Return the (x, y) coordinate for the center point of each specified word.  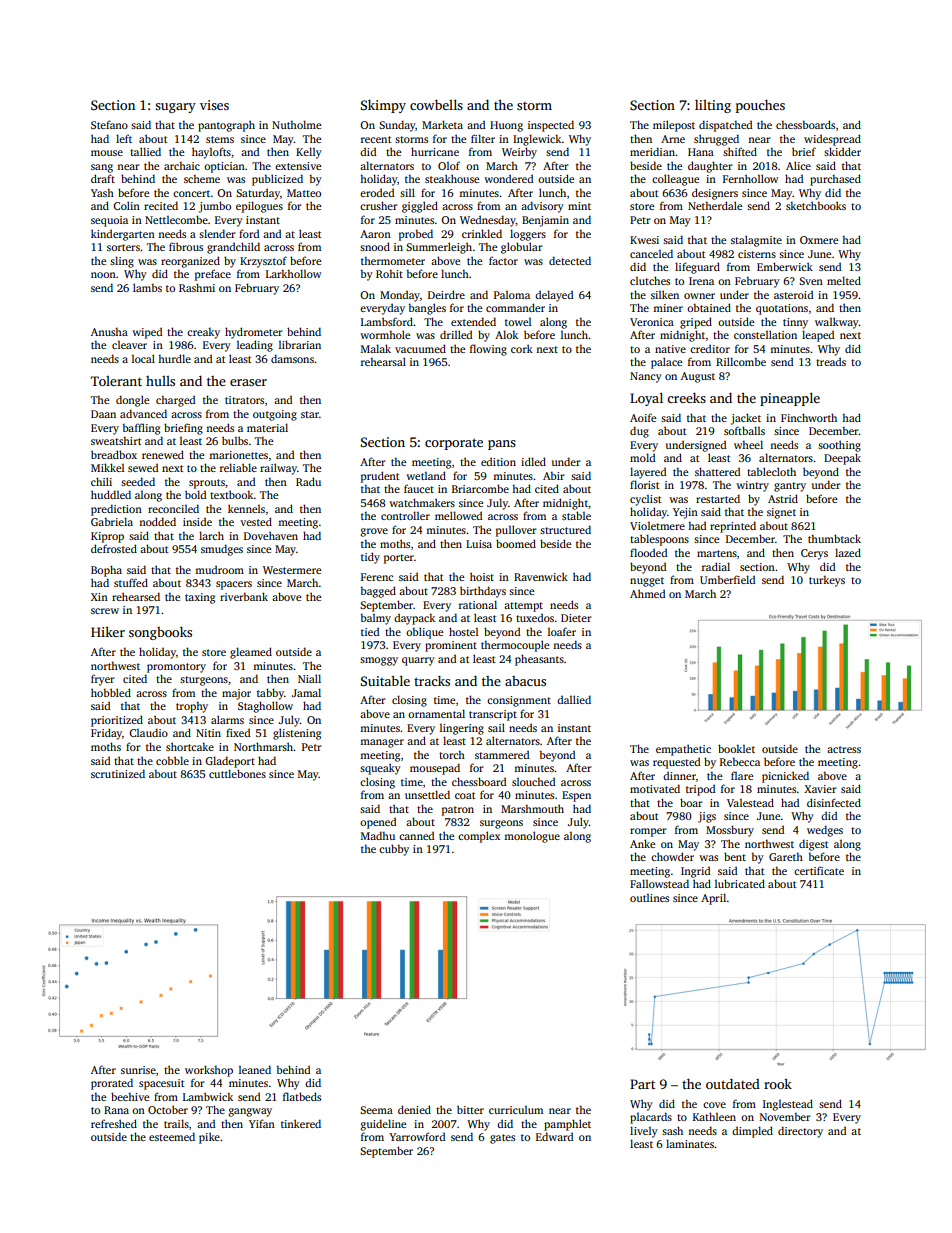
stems (220, 139)
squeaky (380, 769)
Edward (554, 1136)
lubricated (740, 883)
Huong (506, 126)
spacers (234, 585)
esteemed (172, 1136)
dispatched (725, 126)
